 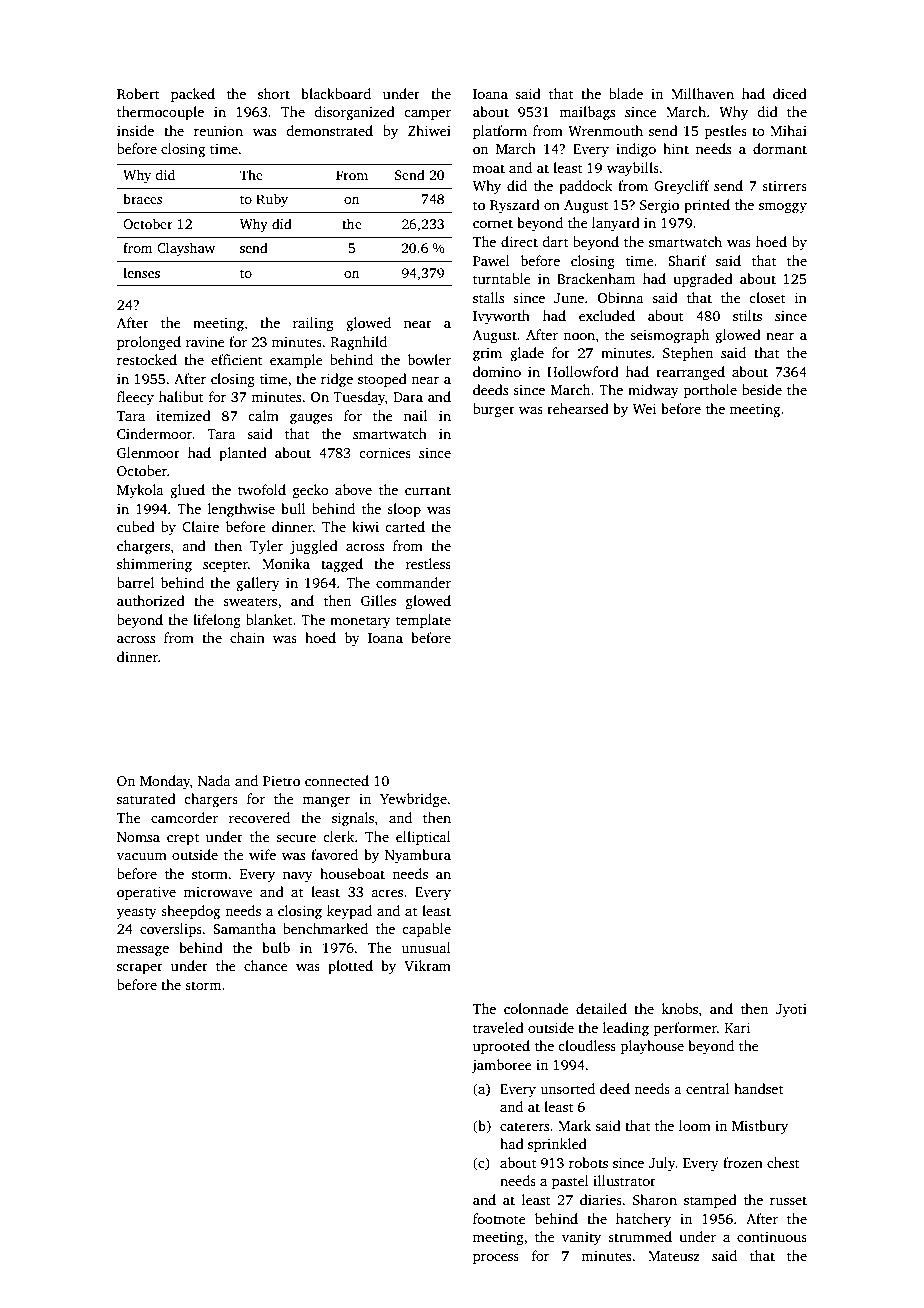 I want to click on short, so click(x=274, y=93).
